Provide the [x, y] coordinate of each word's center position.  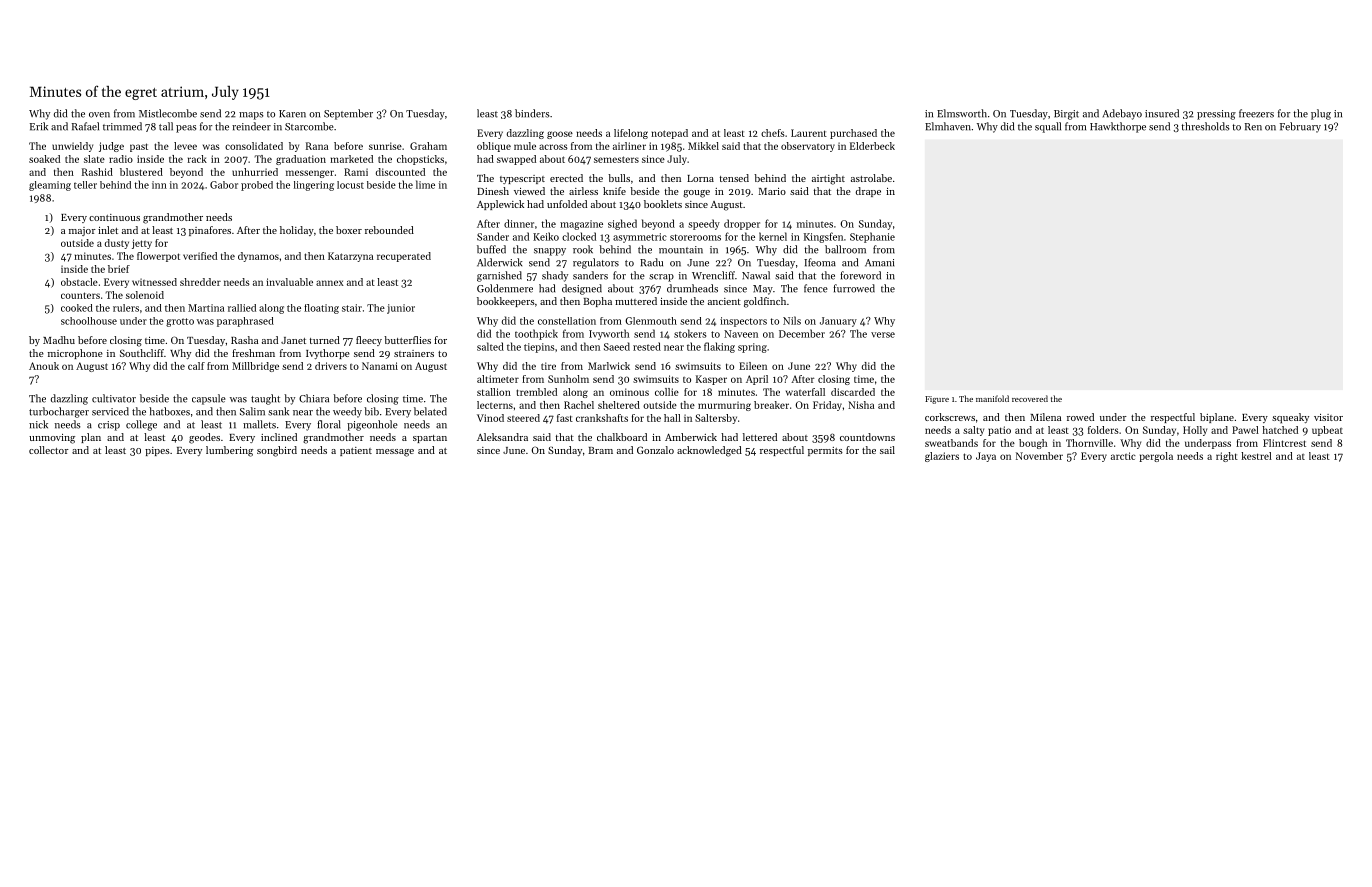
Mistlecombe [168, 113]
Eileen [753, 366]
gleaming [50, 186]
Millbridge [255, 367]
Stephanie [872, 237]
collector [49, 450]
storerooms [695, 237]
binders [532, 113]
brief [119, 269]
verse [883, 335]
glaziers [942, 457]
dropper [742, 224]
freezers [1256, 113]
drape [868, 192]
